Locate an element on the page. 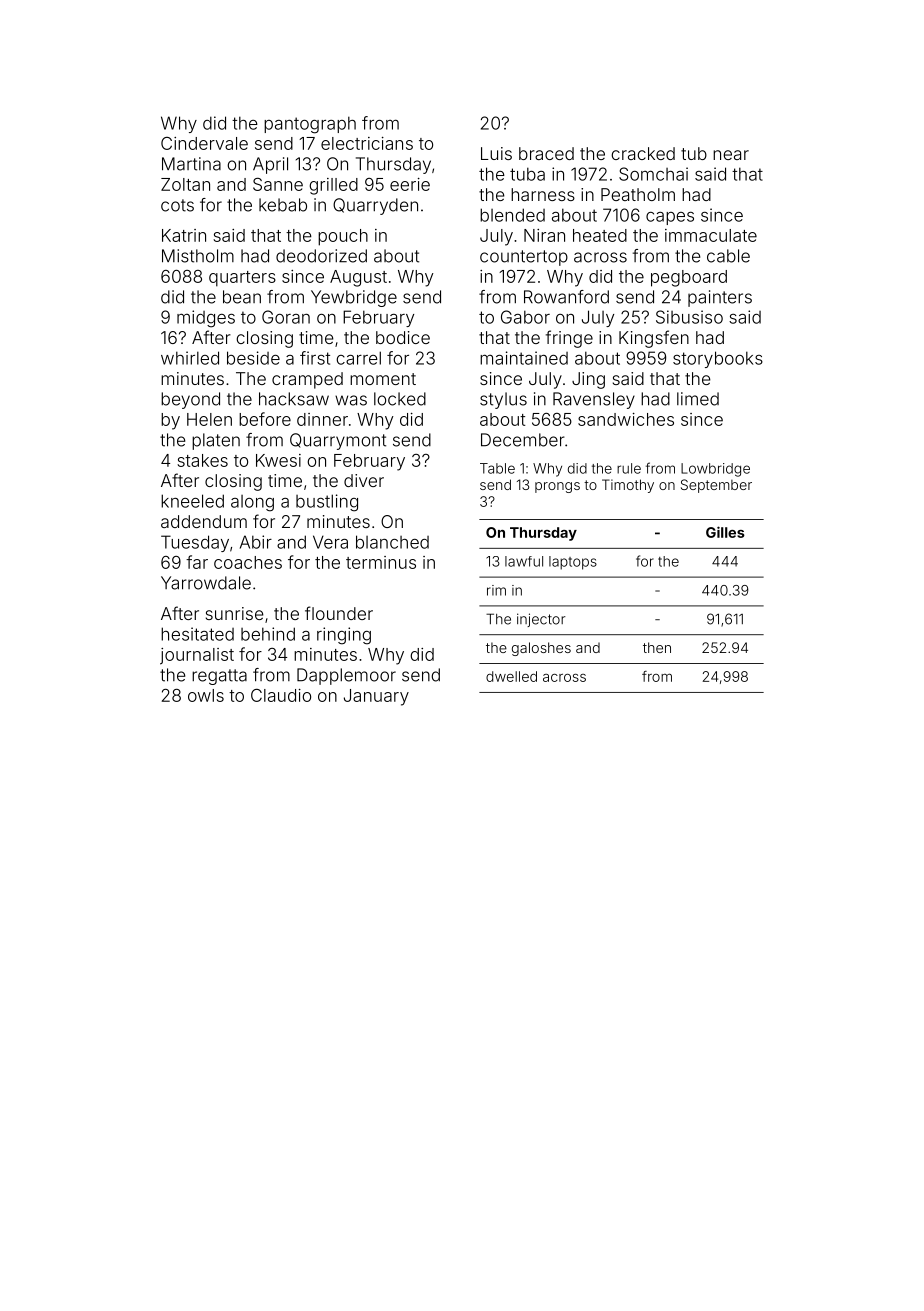 The height and width of the image is (1311, 924). painters is located at coordinates (720, 298).
